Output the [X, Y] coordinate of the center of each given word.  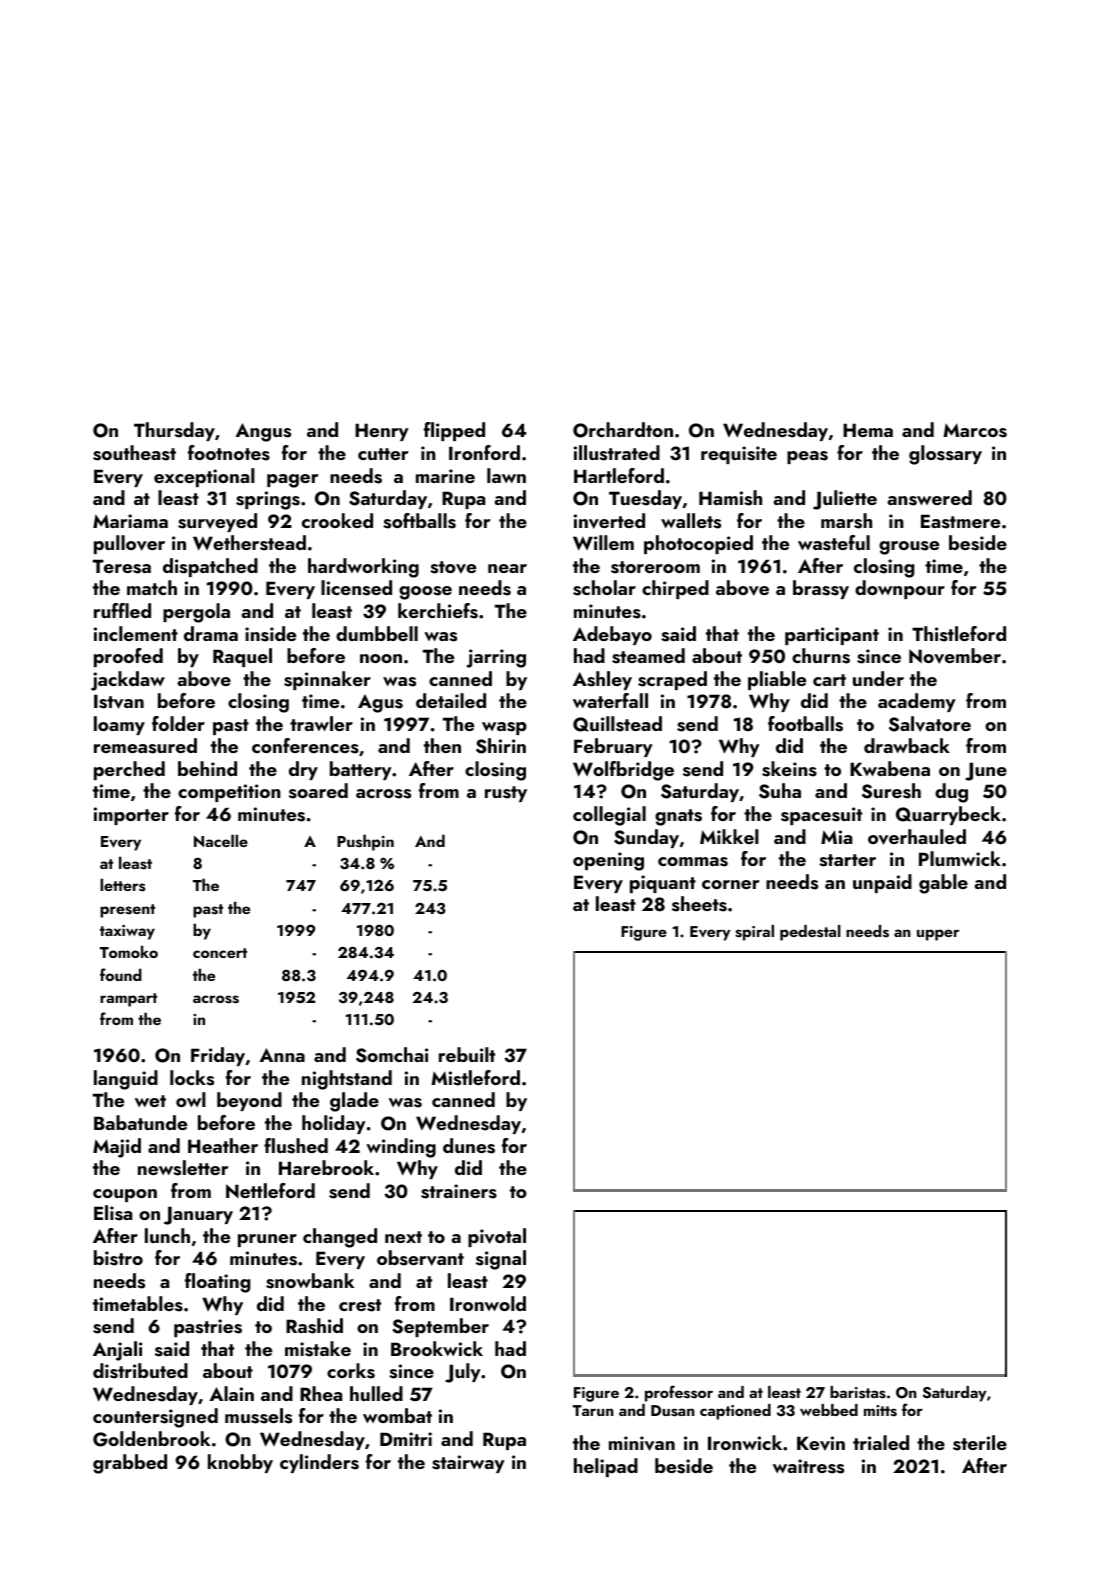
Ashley [602, 680]
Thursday [174, 431]
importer [131, 816]
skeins [789, 769]
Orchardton [623, 430]
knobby [240, 1463]
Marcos [975, 431]
